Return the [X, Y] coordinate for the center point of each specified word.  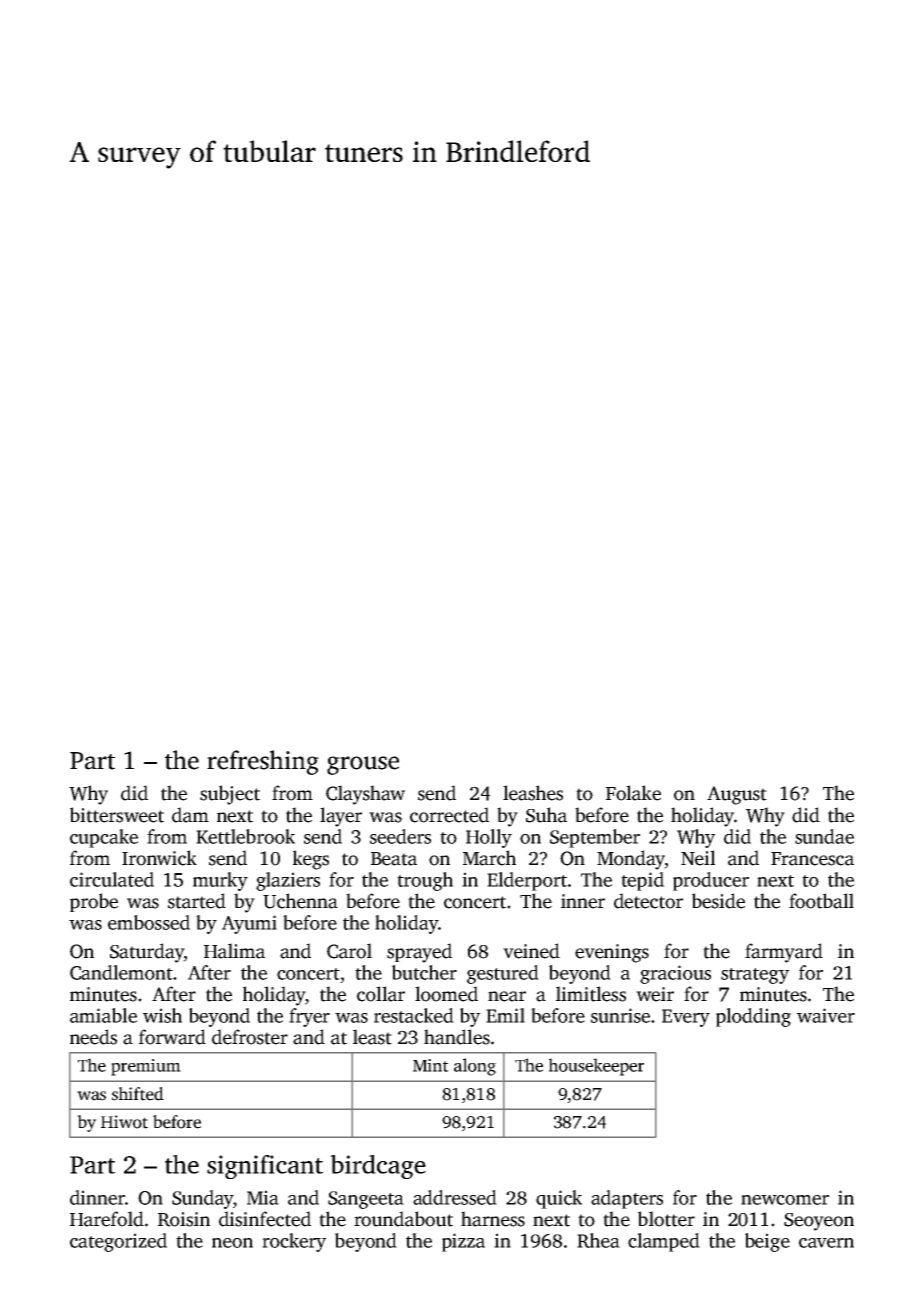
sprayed [419, 953]
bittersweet [117, 815]
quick [559, 1199]
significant [265, 1167]
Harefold [107, 1219]
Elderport [527, 881]
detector [648, 901]
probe [94, 902]
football [821, 901]
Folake [633, 793]
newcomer [785, 1200]
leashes [533, 793]
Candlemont [121, 972]
